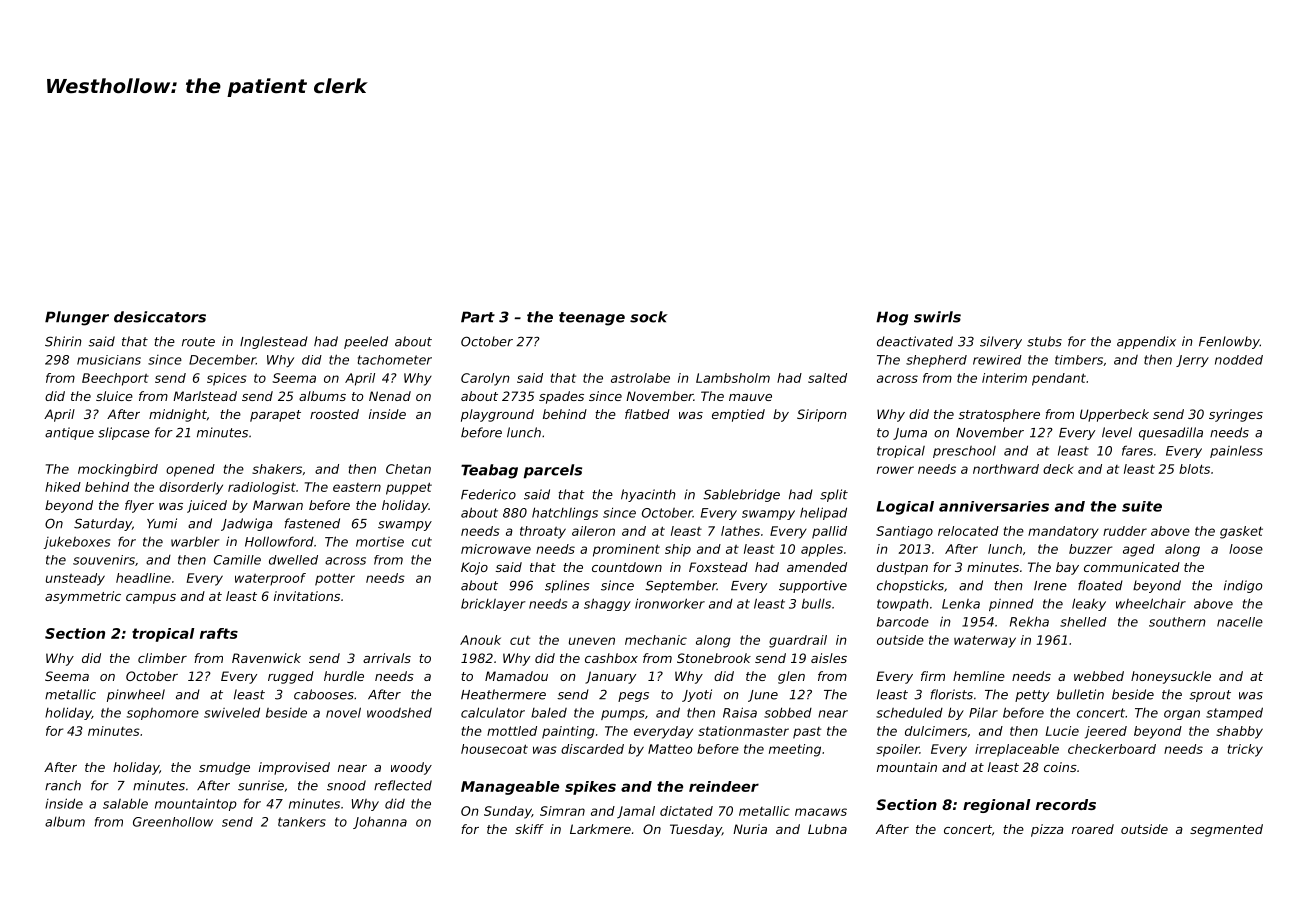  I want to click on rower, so click(895, 470).
